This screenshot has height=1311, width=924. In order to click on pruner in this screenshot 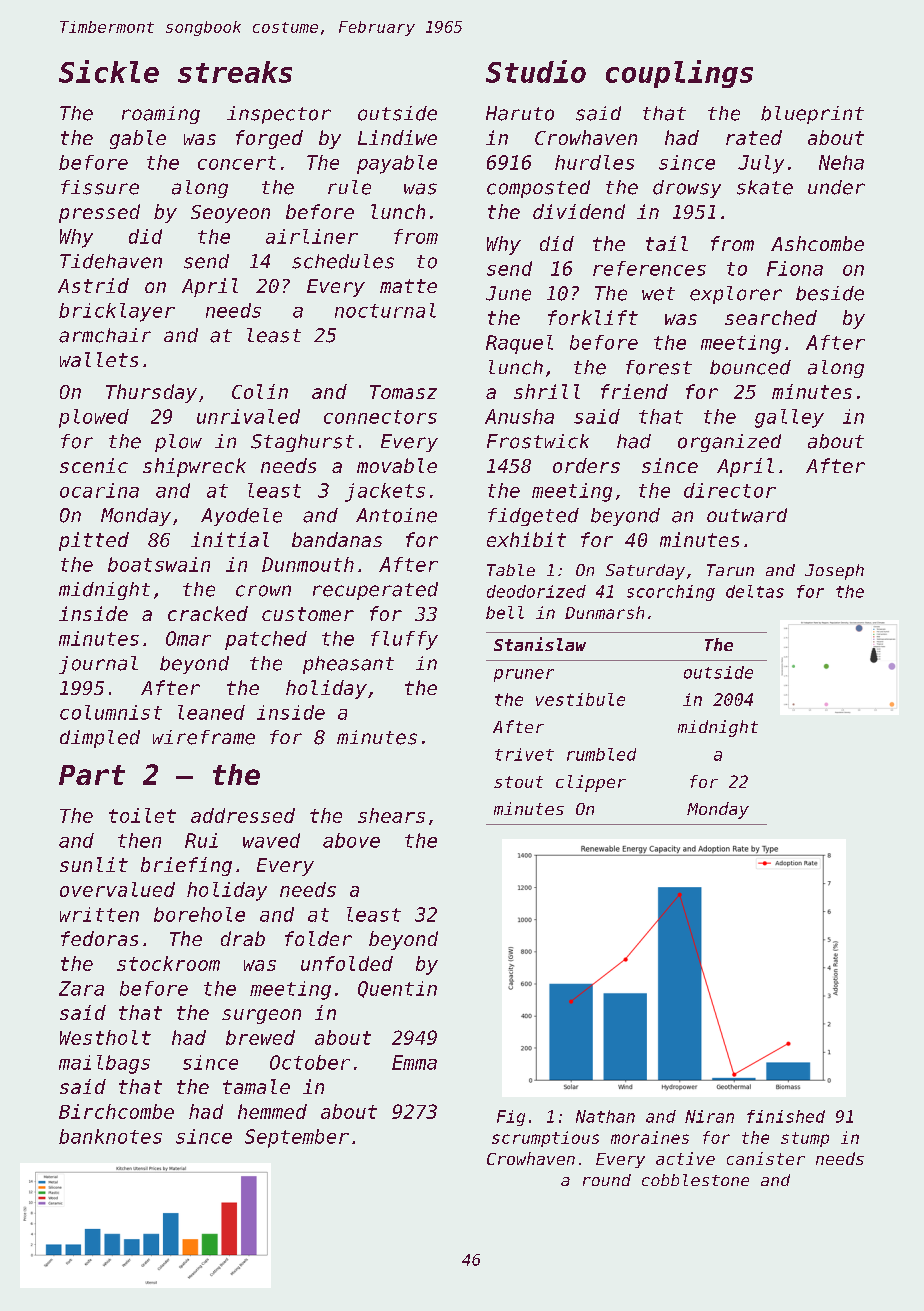, I will do `click(524, 675)`.
